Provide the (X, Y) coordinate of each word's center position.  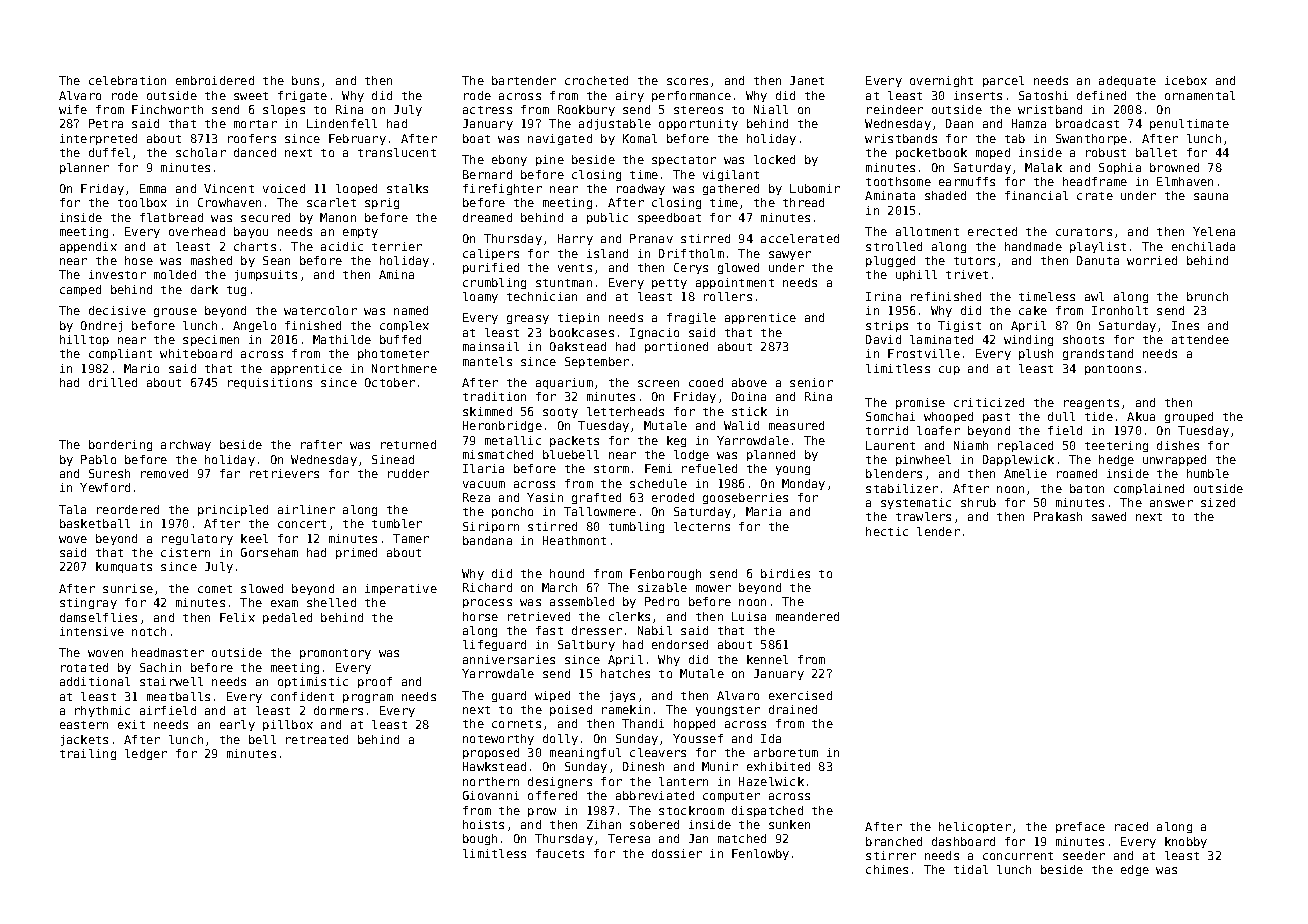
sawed (1109, 516)
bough (480, 839)
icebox (1186, 80)
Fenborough (665, 574)
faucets (560, 853)
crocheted (596, 80)
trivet (967, 274)
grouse (175, 312)
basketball (95, 523)
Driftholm (691, 253)
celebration (127, 80)
